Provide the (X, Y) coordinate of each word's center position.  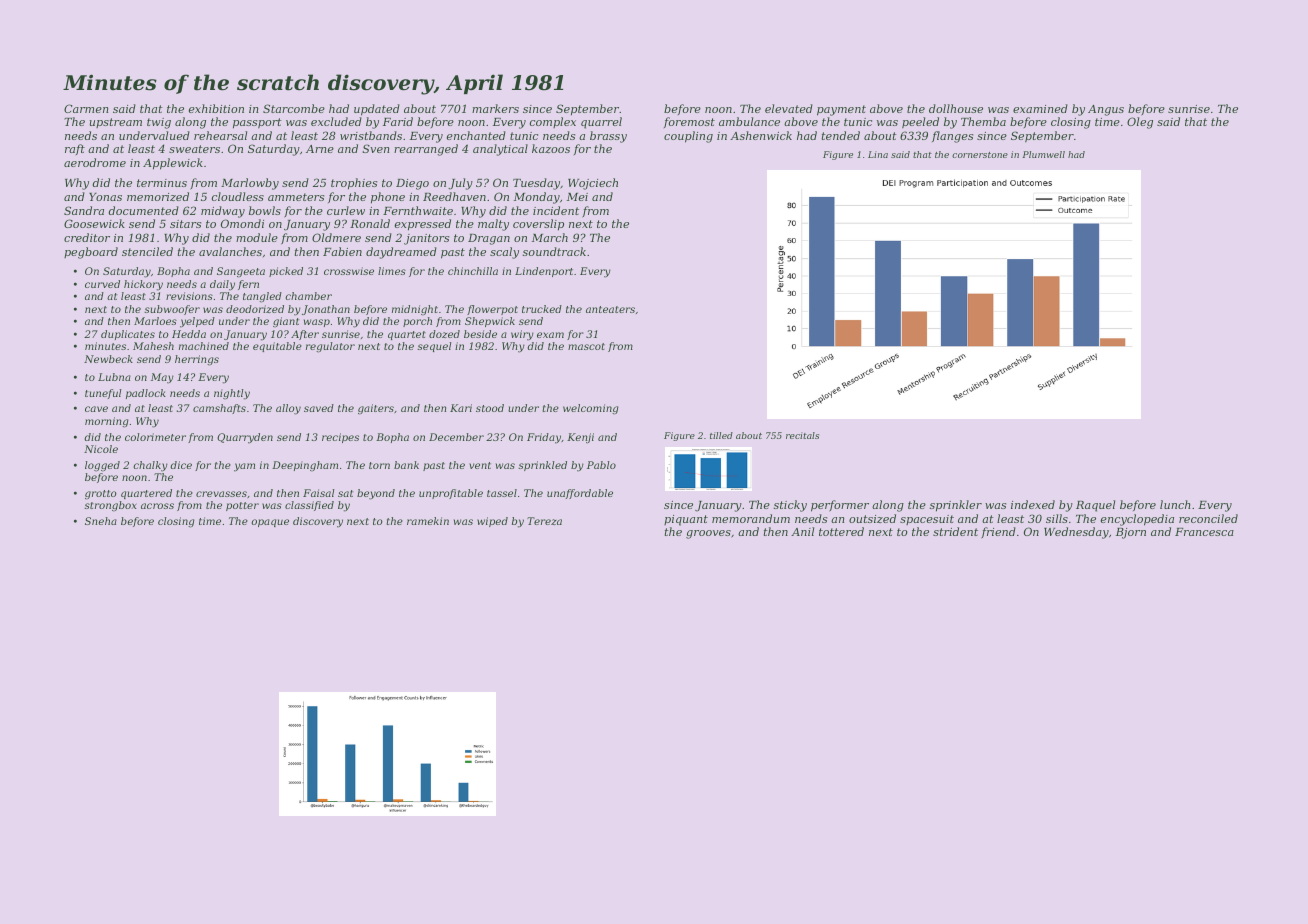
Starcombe (294, 108)
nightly (232, 394)
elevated (789, 108)
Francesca (1204, 532)
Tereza (544, 521)
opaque (270, 523)
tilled (721, 435)
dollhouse (956, 108)
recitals (802, 435)
